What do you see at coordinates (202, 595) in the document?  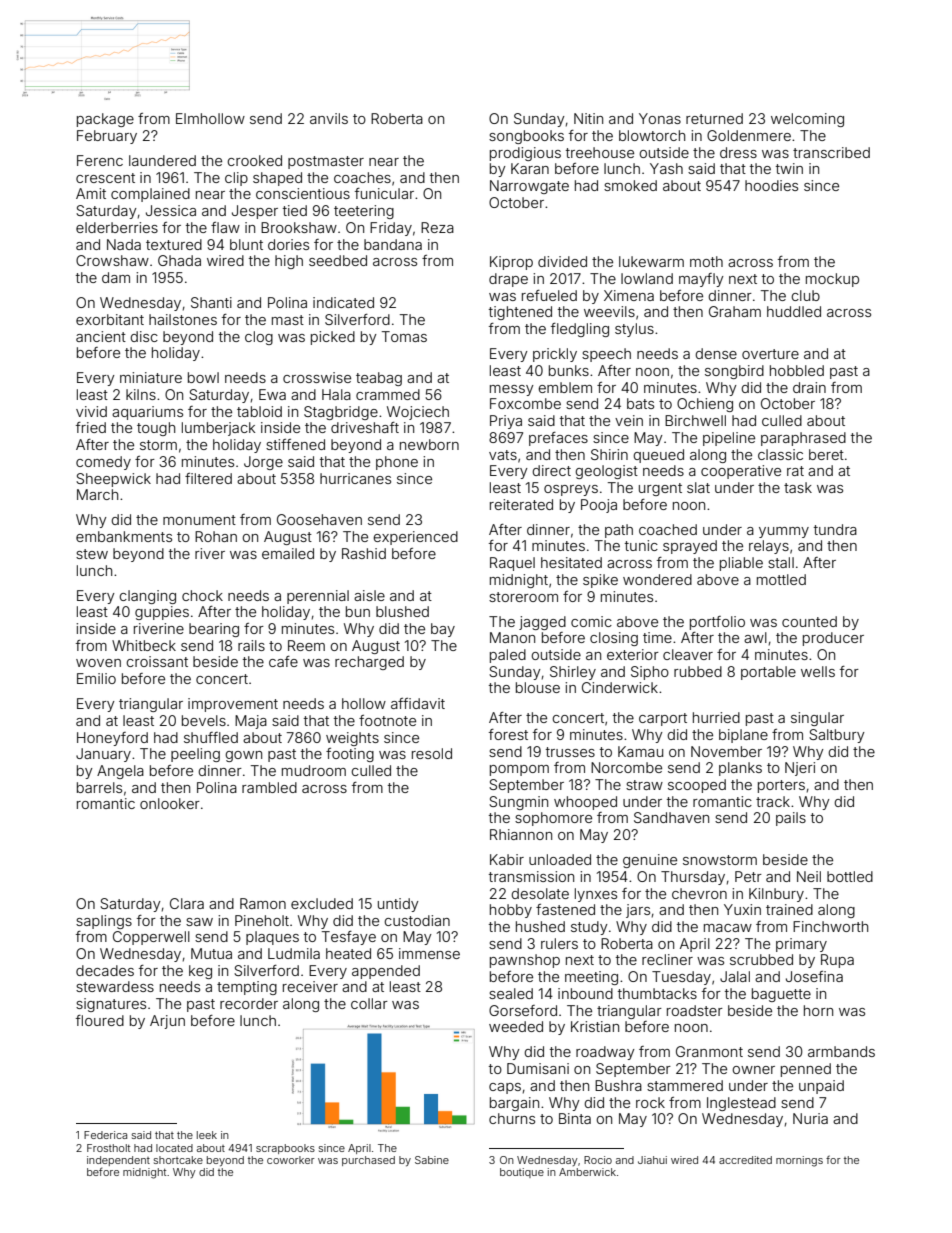 I see `chock` at bounding box center [202, 595].
